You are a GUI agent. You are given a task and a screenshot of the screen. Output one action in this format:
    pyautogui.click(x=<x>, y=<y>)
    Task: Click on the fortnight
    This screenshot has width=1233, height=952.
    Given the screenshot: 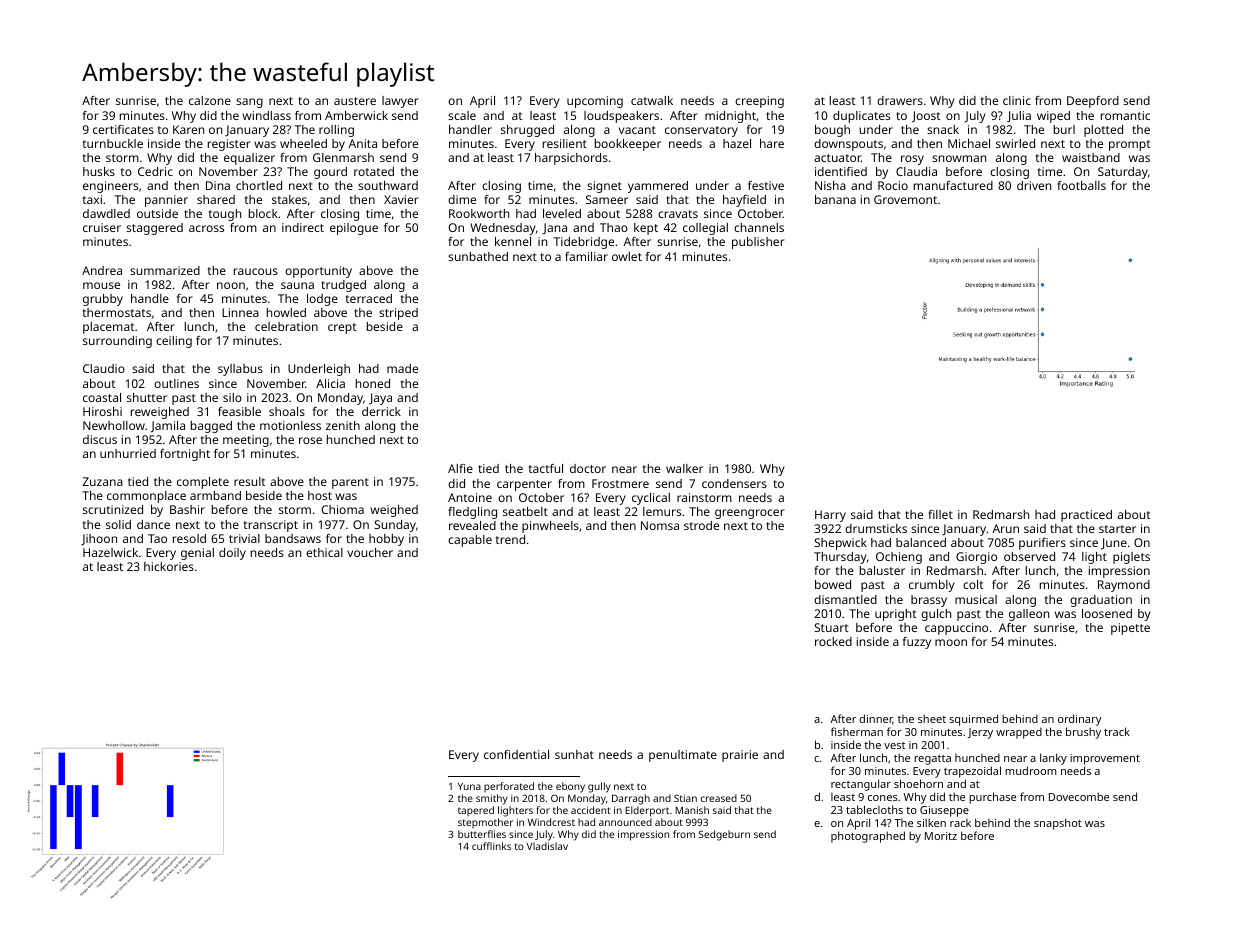 What is the action you would take?
    pyautogui.click(x=185, y=455)
